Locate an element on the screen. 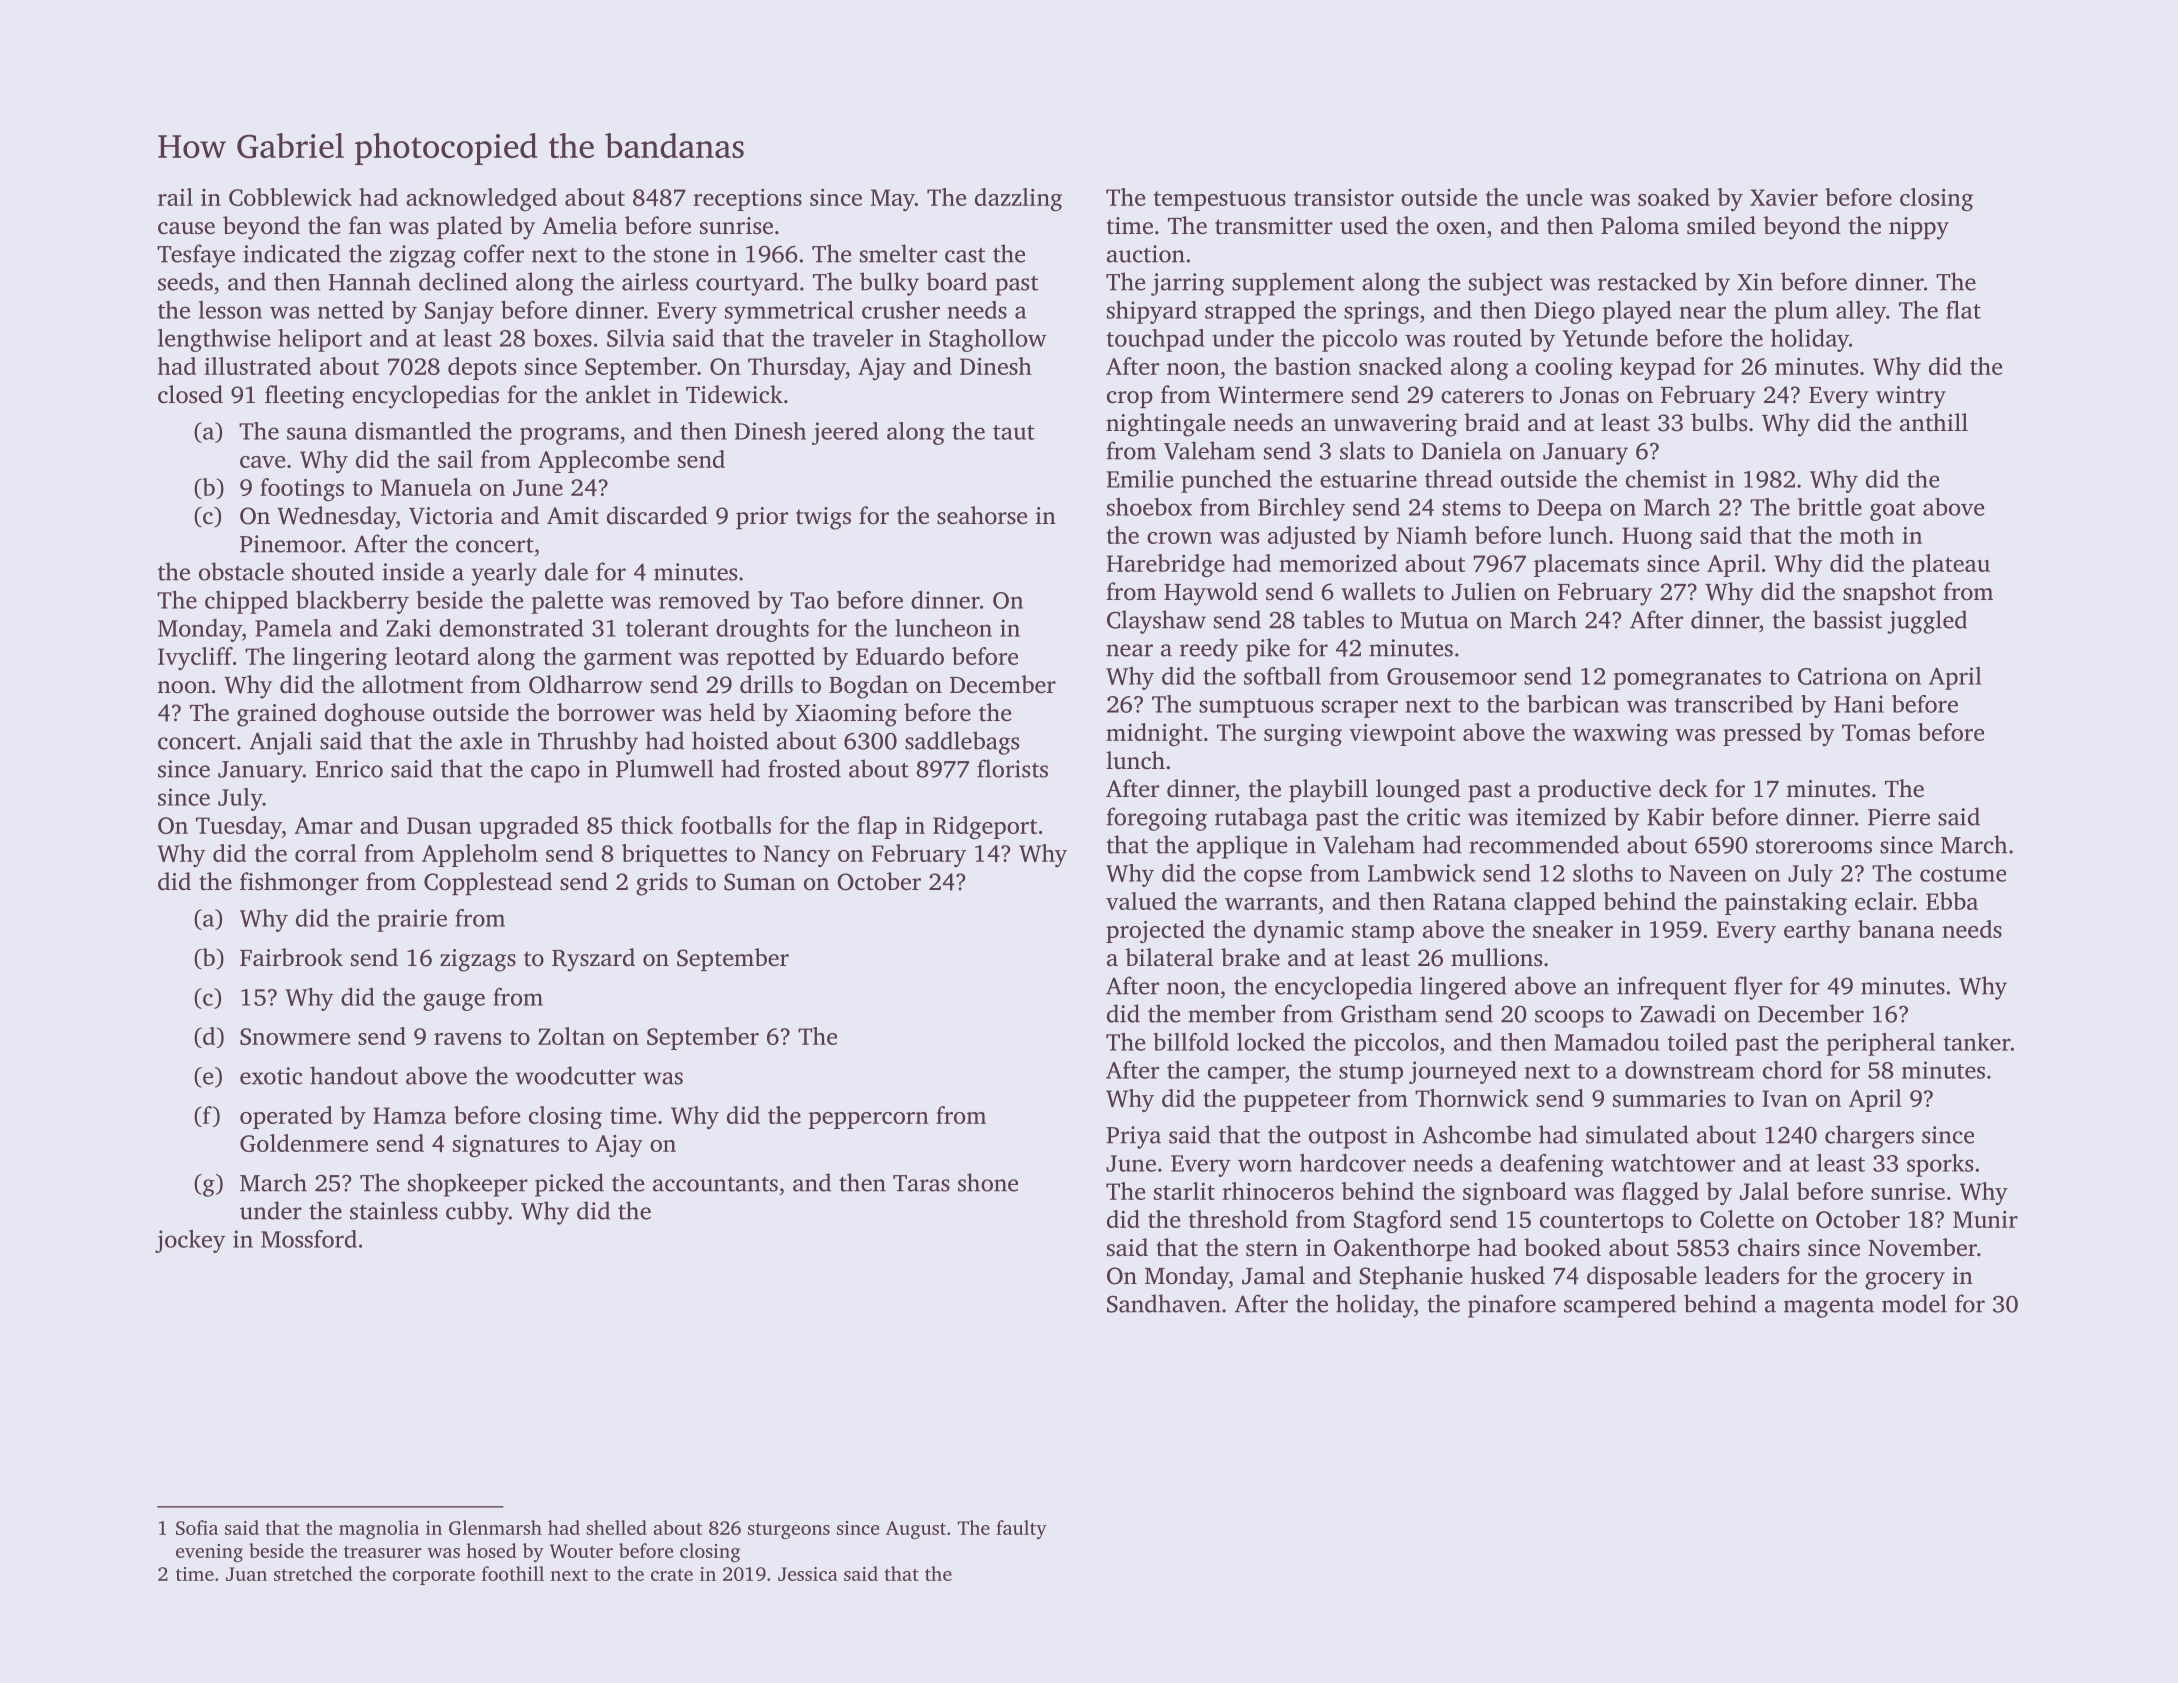 The height and width of the screenshot is (1683, 2178). valued is located at coordinates (1141, 901).
